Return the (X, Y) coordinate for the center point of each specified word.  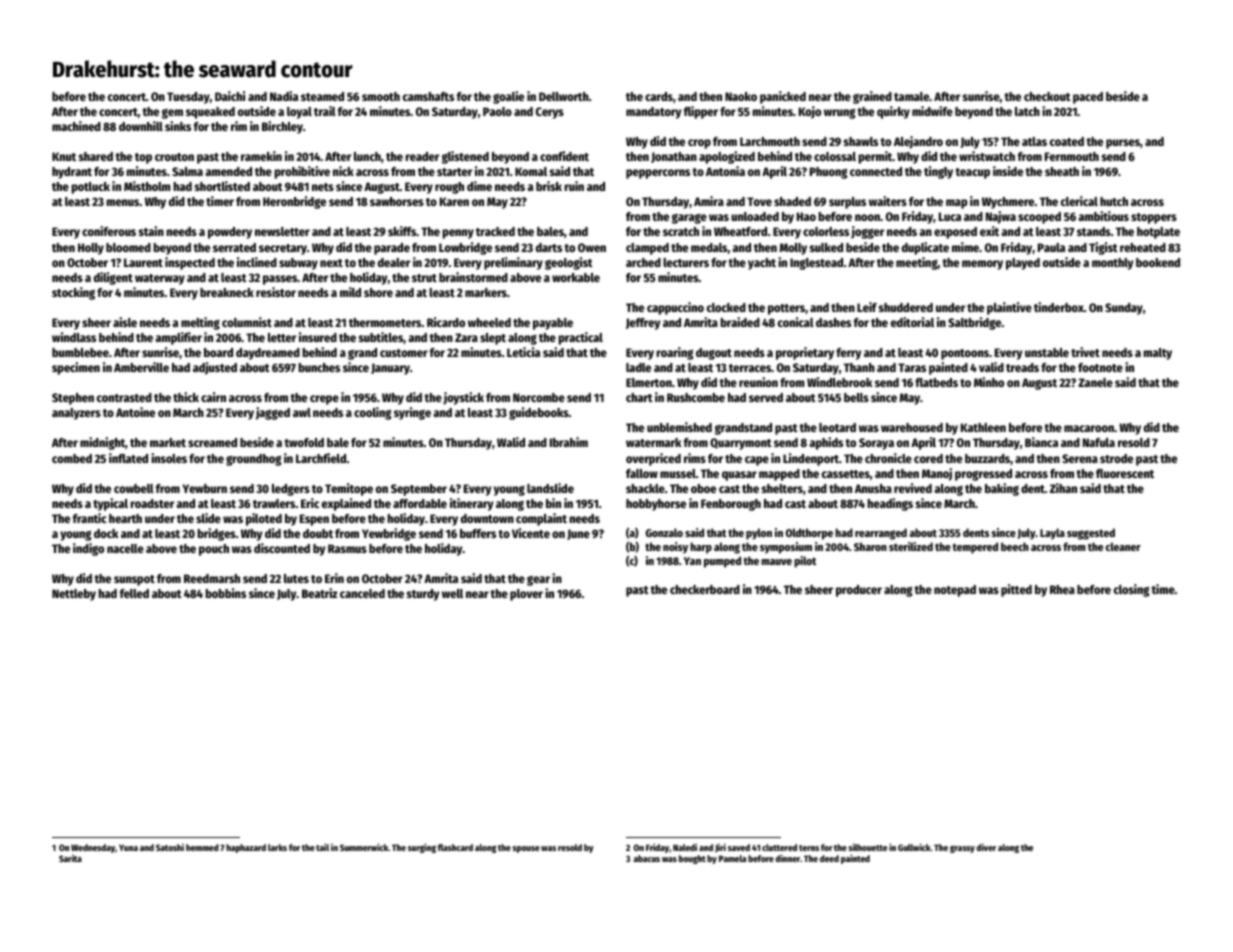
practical (581, 338)
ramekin (261, 156)
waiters (888, 201)
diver (986, 847)
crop (699, 144)
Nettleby (74, 595)
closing (1132, 590)
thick (186, 397)
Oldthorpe (809, 534)
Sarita (70, 858)
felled (134, 593)
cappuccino (675, 308)
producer (859, 591)
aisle (125, 322)
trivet (1085, 352)
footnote (1100, 367)
